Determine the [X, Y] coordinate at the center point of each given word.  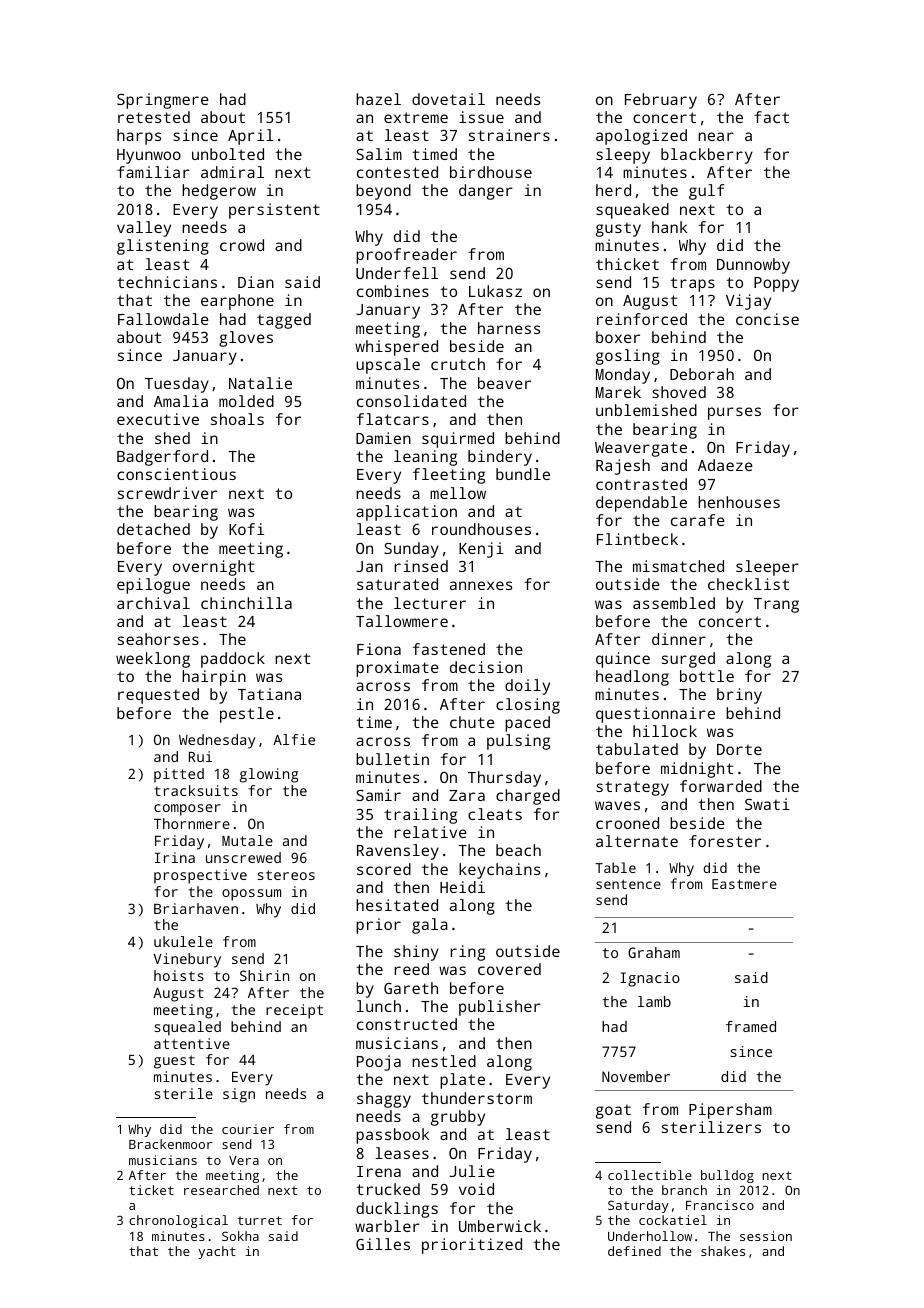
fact [771, 117]
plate [462, 1081]
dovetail [448, 99]
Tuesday [177, 385]
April [251, 137]
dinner [679, 639]
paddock [233, 660]
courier [248, 1129]
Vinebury [187, 960]
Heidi [462, 887]
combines [393, 291]
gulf [706, 192]
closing [528, 706]
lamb [654, 1001]
